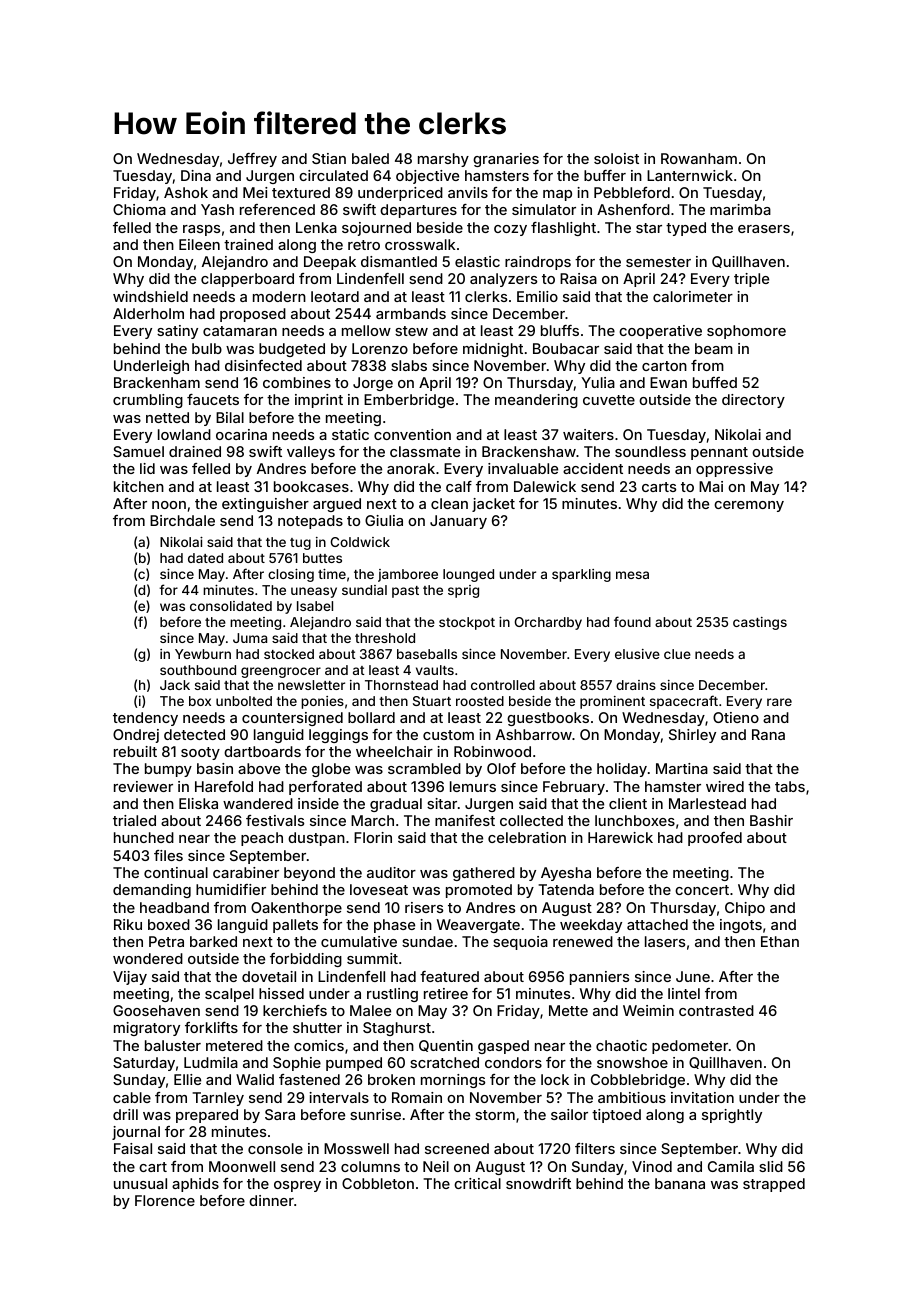 The width and height of the document is (924, 1308). I want to click on lounged, so click(468, 575).
